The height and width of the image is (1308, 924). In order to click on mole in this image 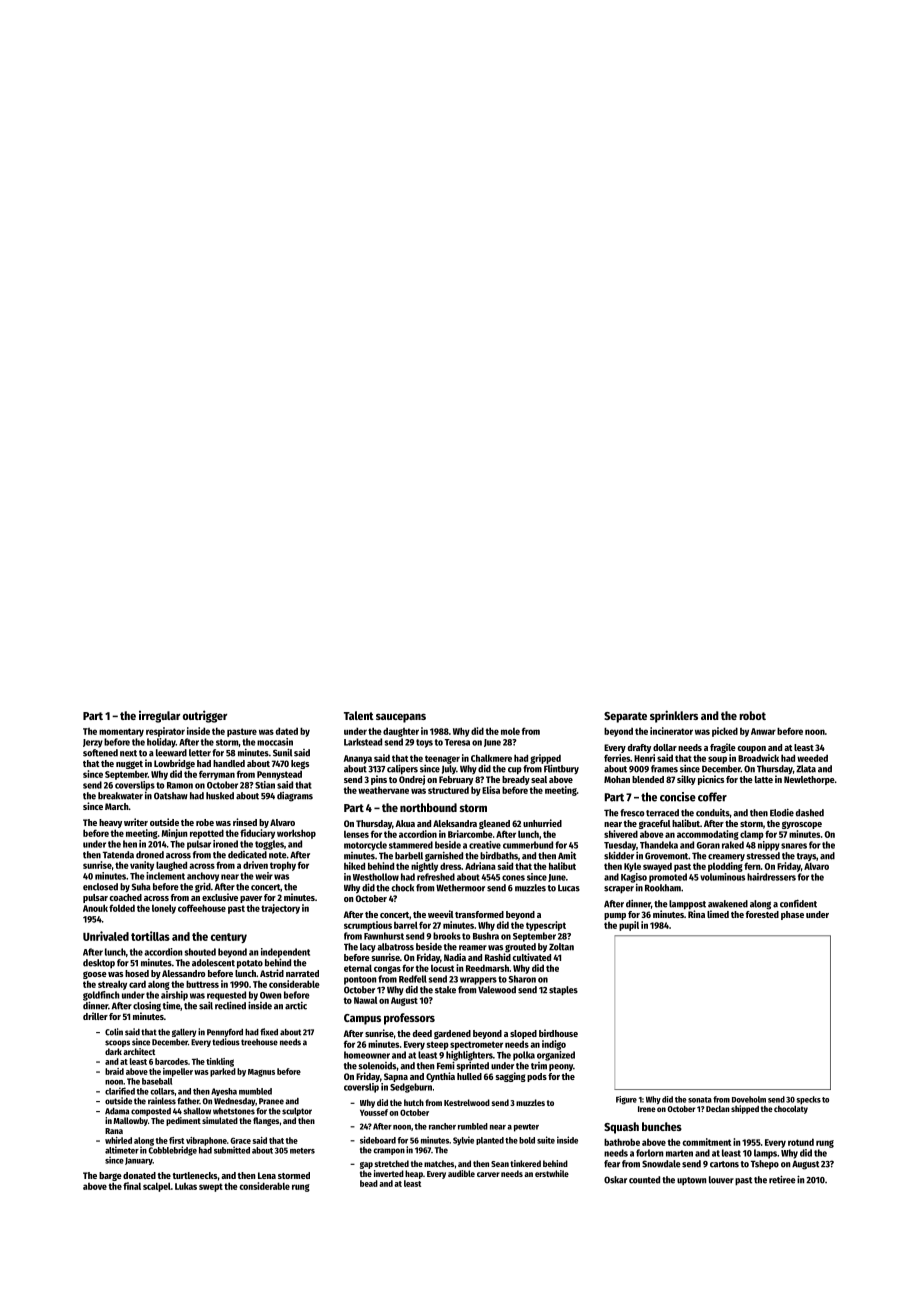, I will do `click(510, 731)`.
